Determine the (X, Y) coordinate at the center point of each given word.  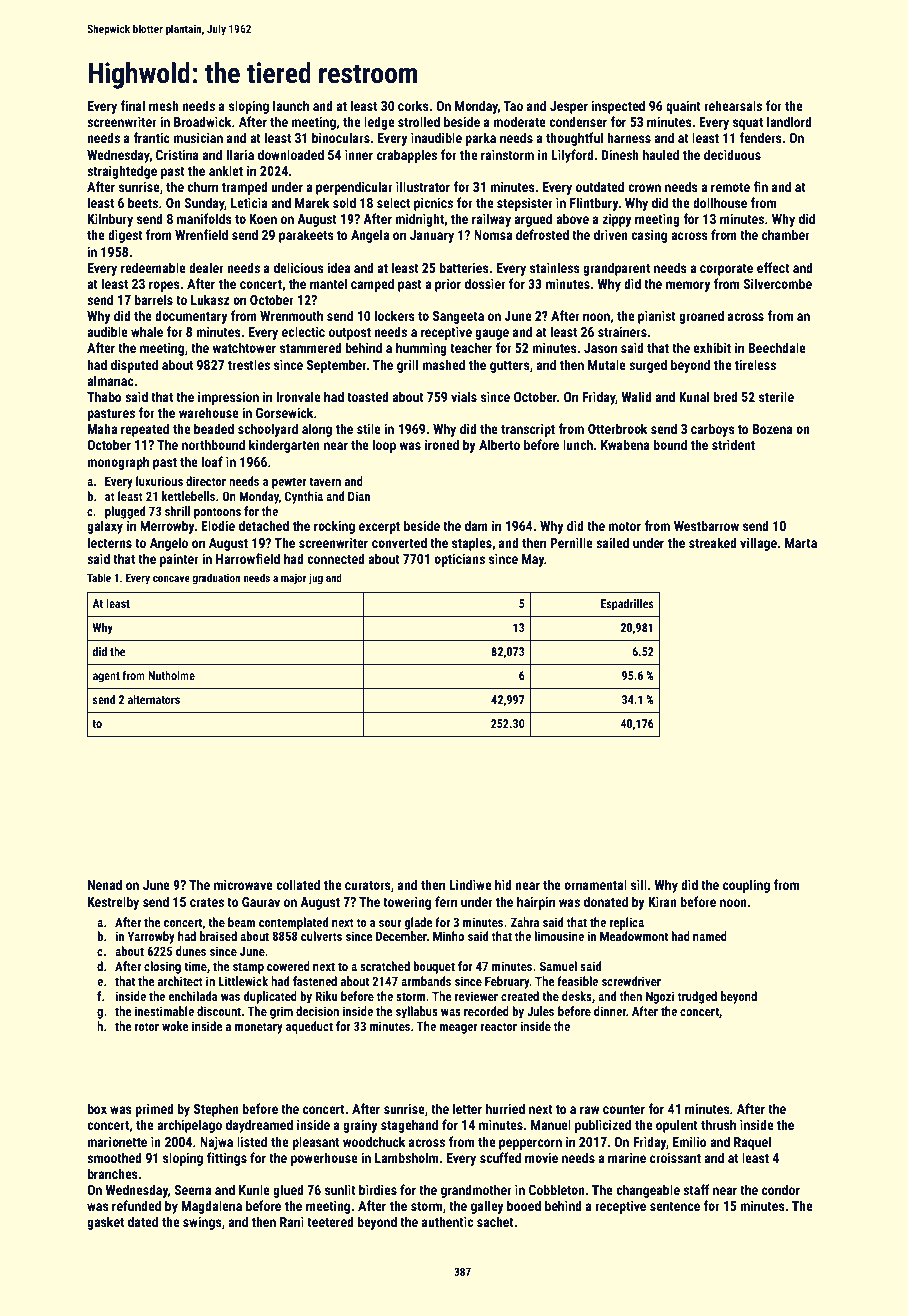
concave (171, 579)
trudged (697, 997)
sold (344, 202)
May (533, 560)
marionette (117, 1142)
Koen (263, 219)
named (710, 936)
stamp (248, 968)
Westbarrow (706, 525)
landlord (789, 121)
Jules (540, 1011)
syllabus (417, 1012)
